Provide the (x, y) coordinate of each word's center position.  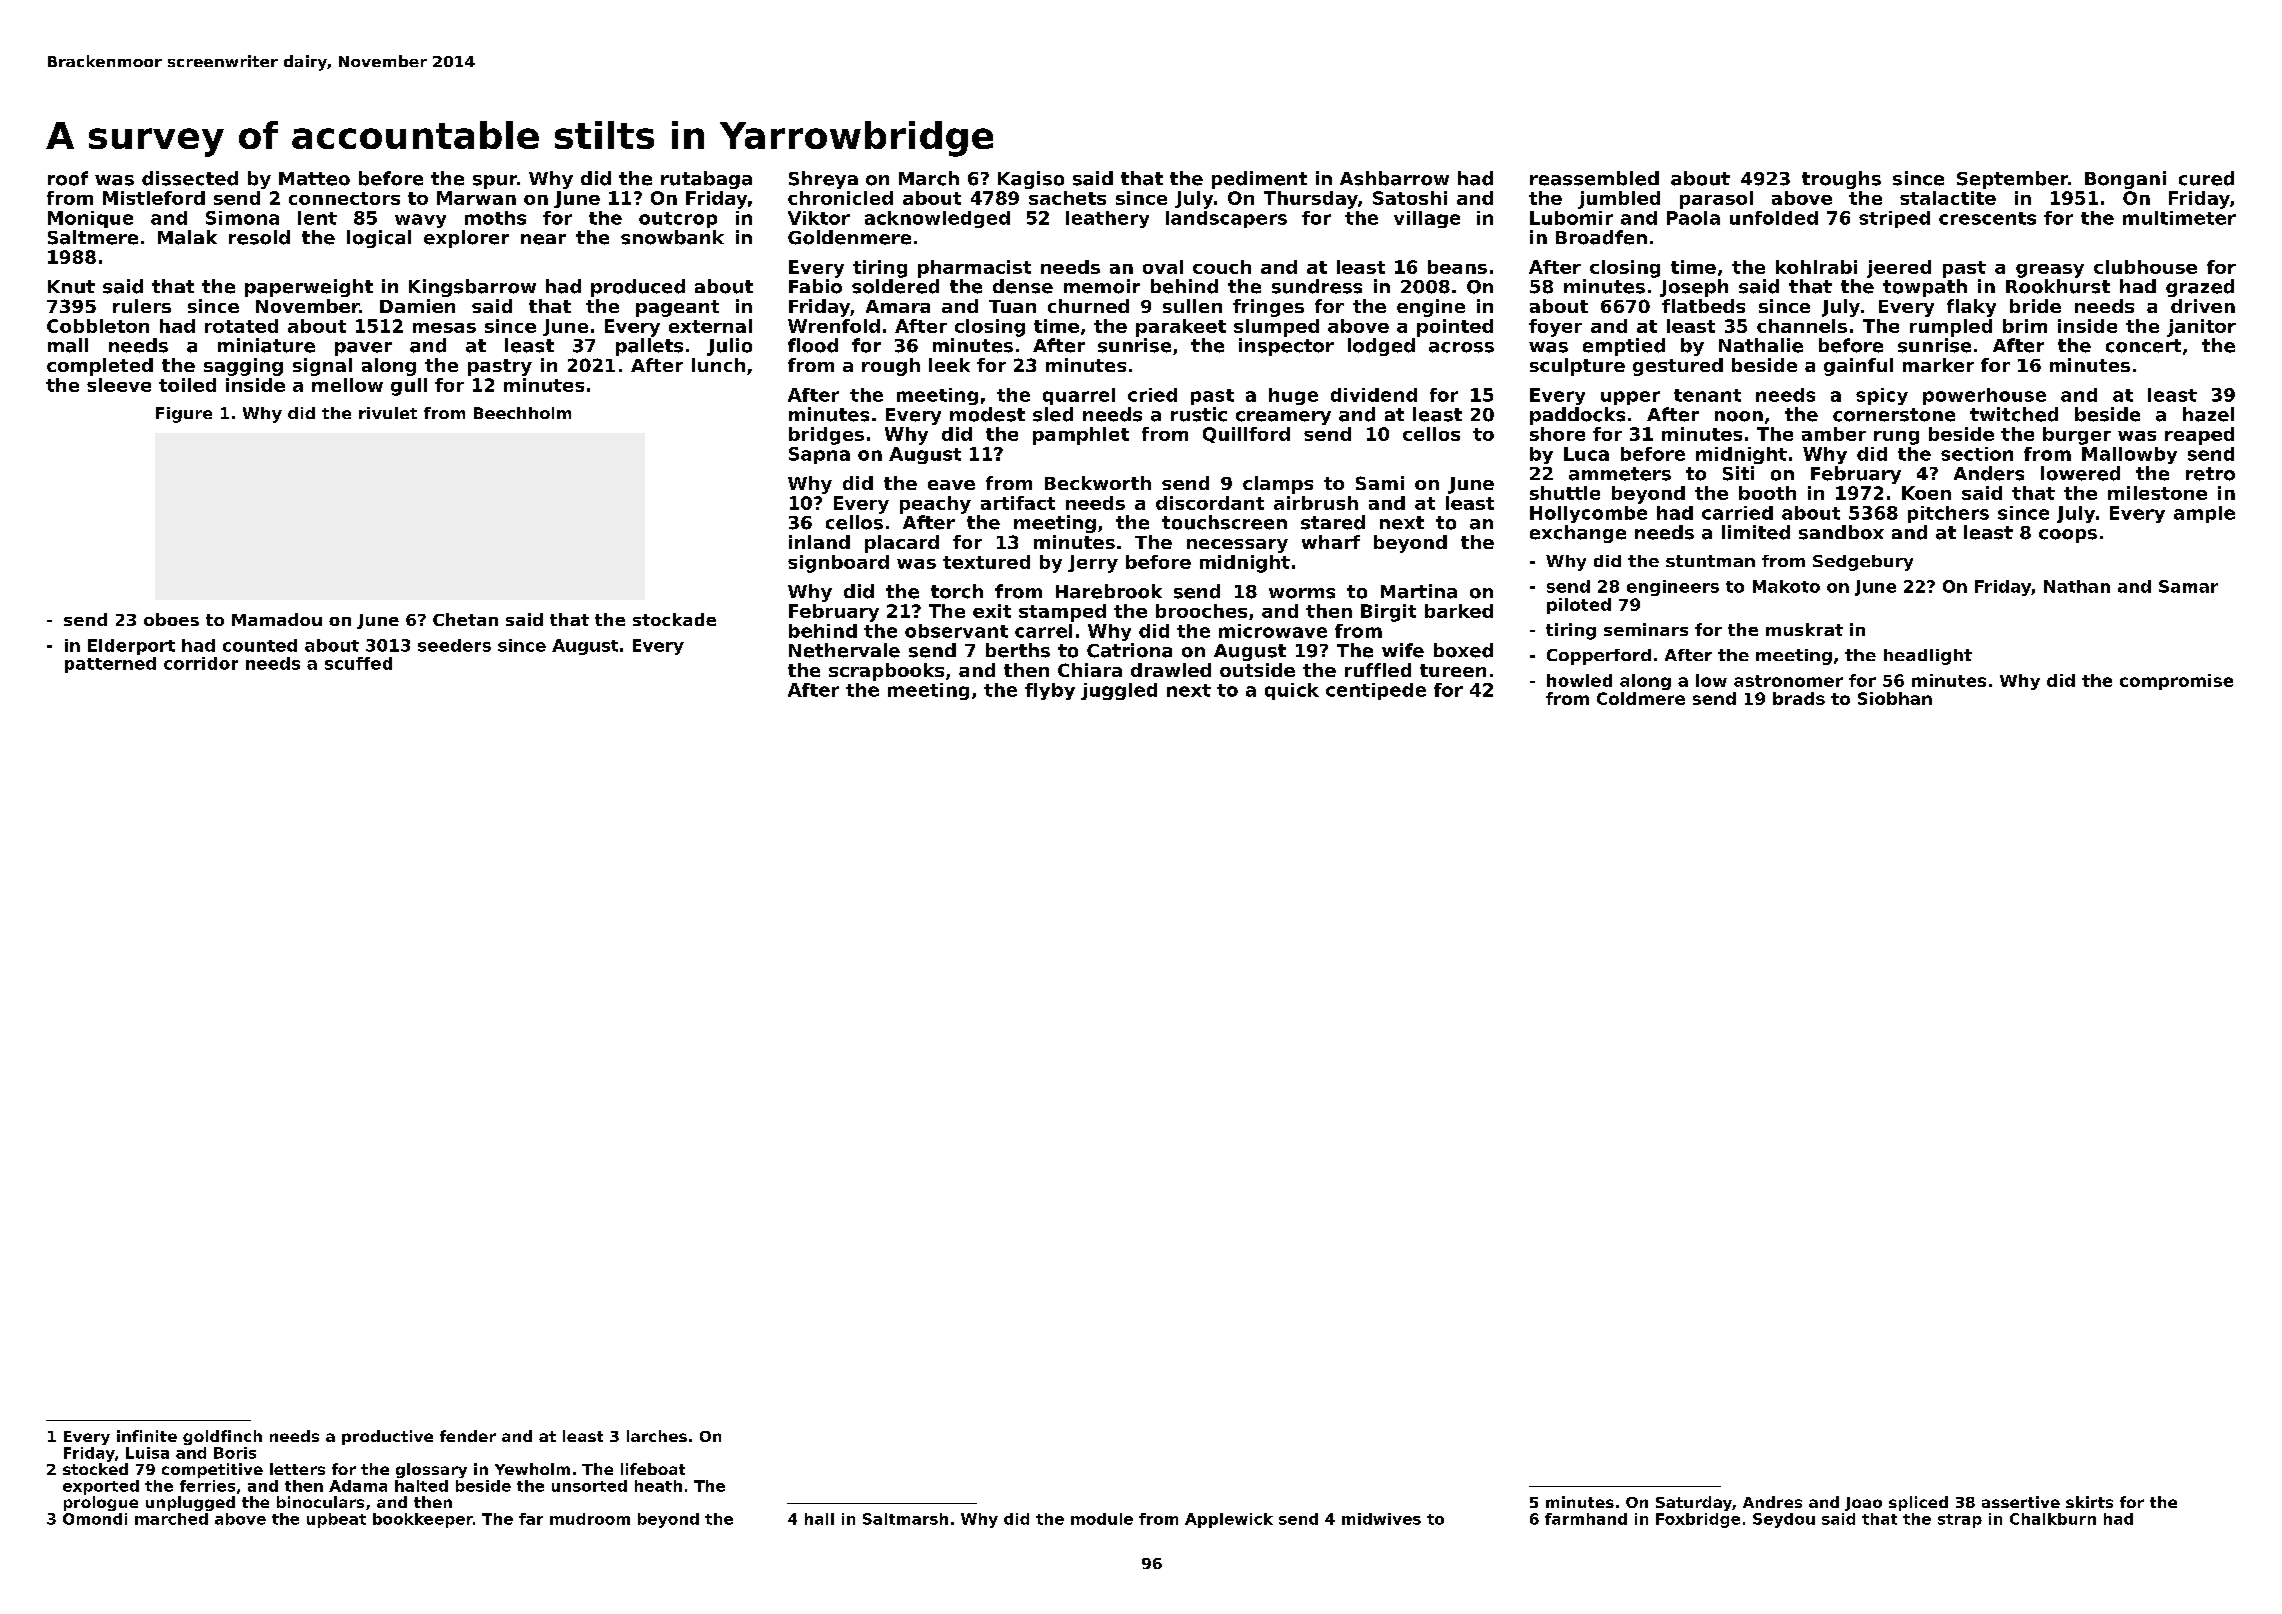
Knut (71, 287)
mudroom (590, 1519)
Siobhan (1895, 698)
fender (468, 1436)
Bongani (2125, 180)
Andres (1772, 1502)
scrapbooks (886, 672)
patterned (110, 665)
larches (657, 1436)
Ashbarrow (1394, 178)
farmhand (1586, 1519)
